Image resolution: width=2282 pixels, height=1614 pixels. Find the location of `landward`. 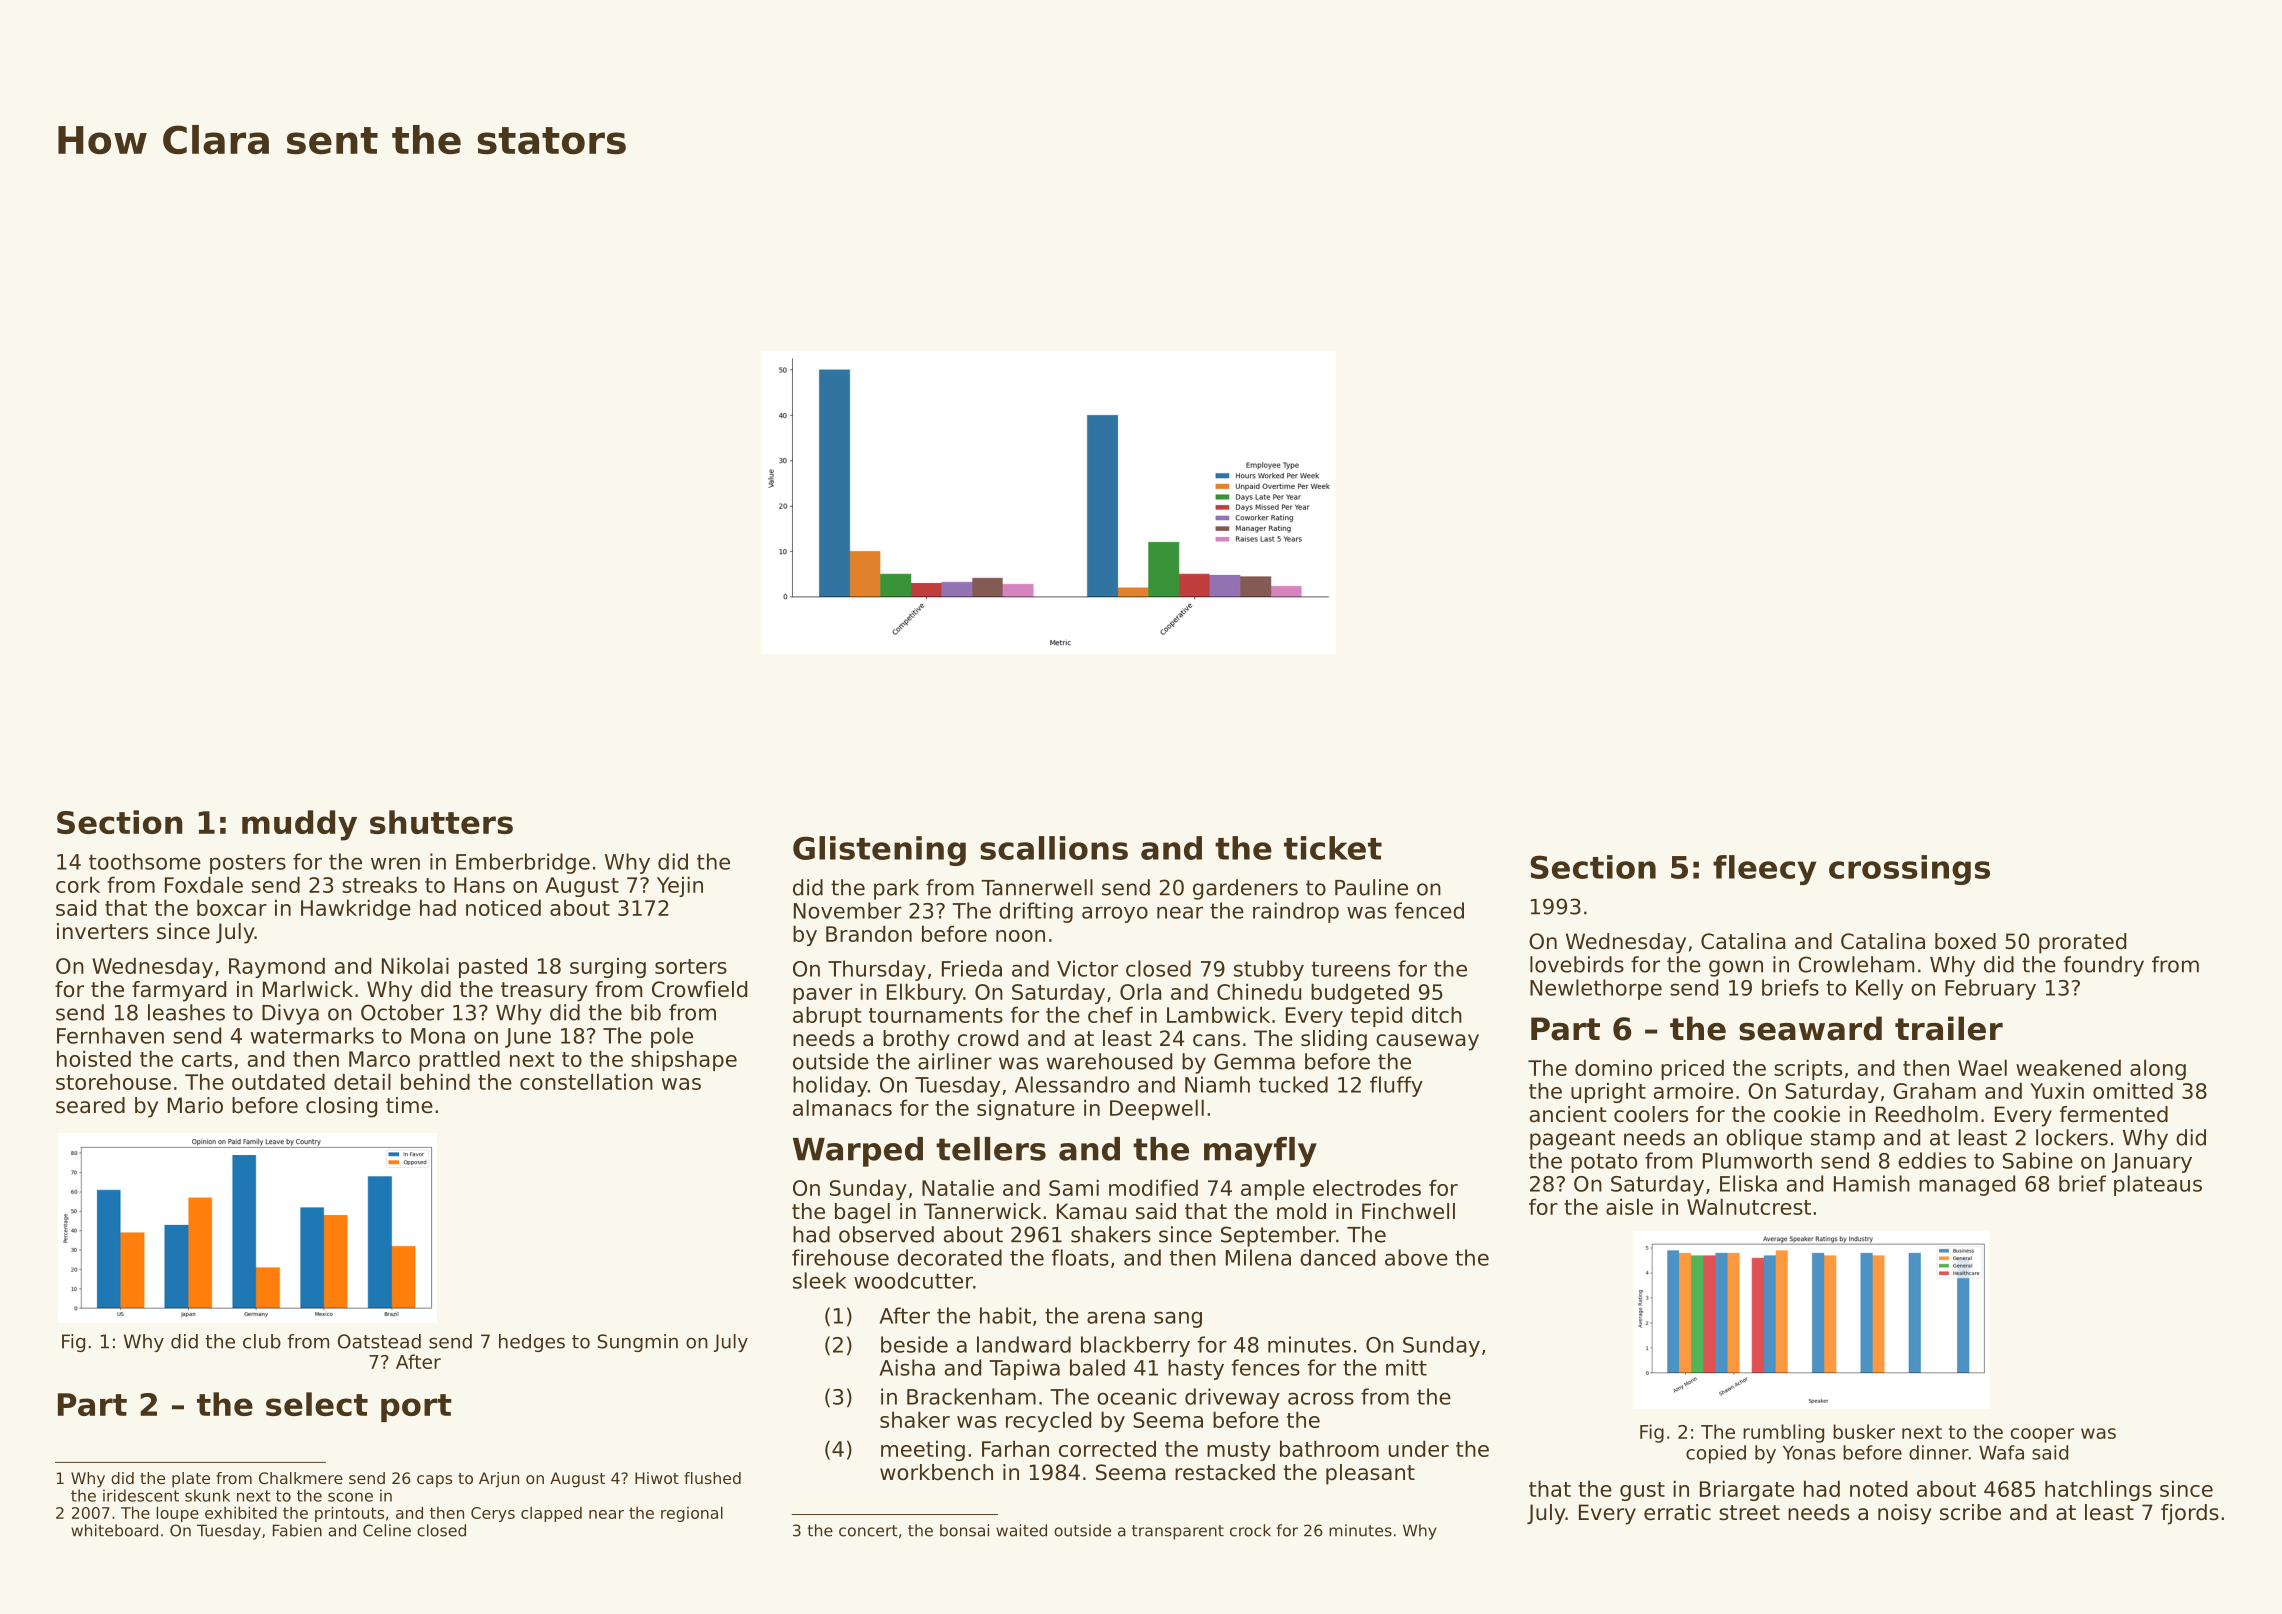

landward is located at coordinates (1024, 1344).
